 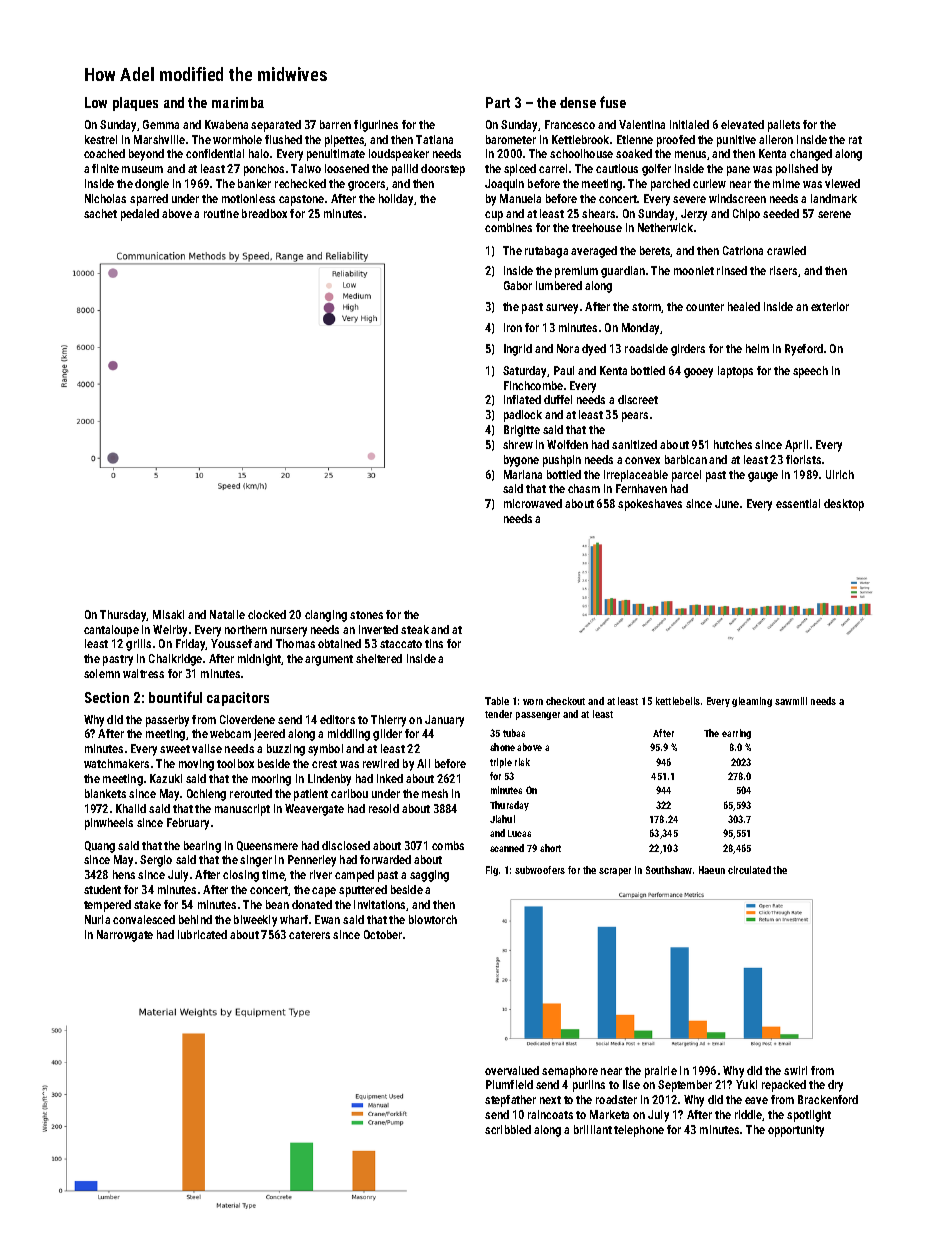 I want to click on brilliant, so click(x=593, y=1129).
